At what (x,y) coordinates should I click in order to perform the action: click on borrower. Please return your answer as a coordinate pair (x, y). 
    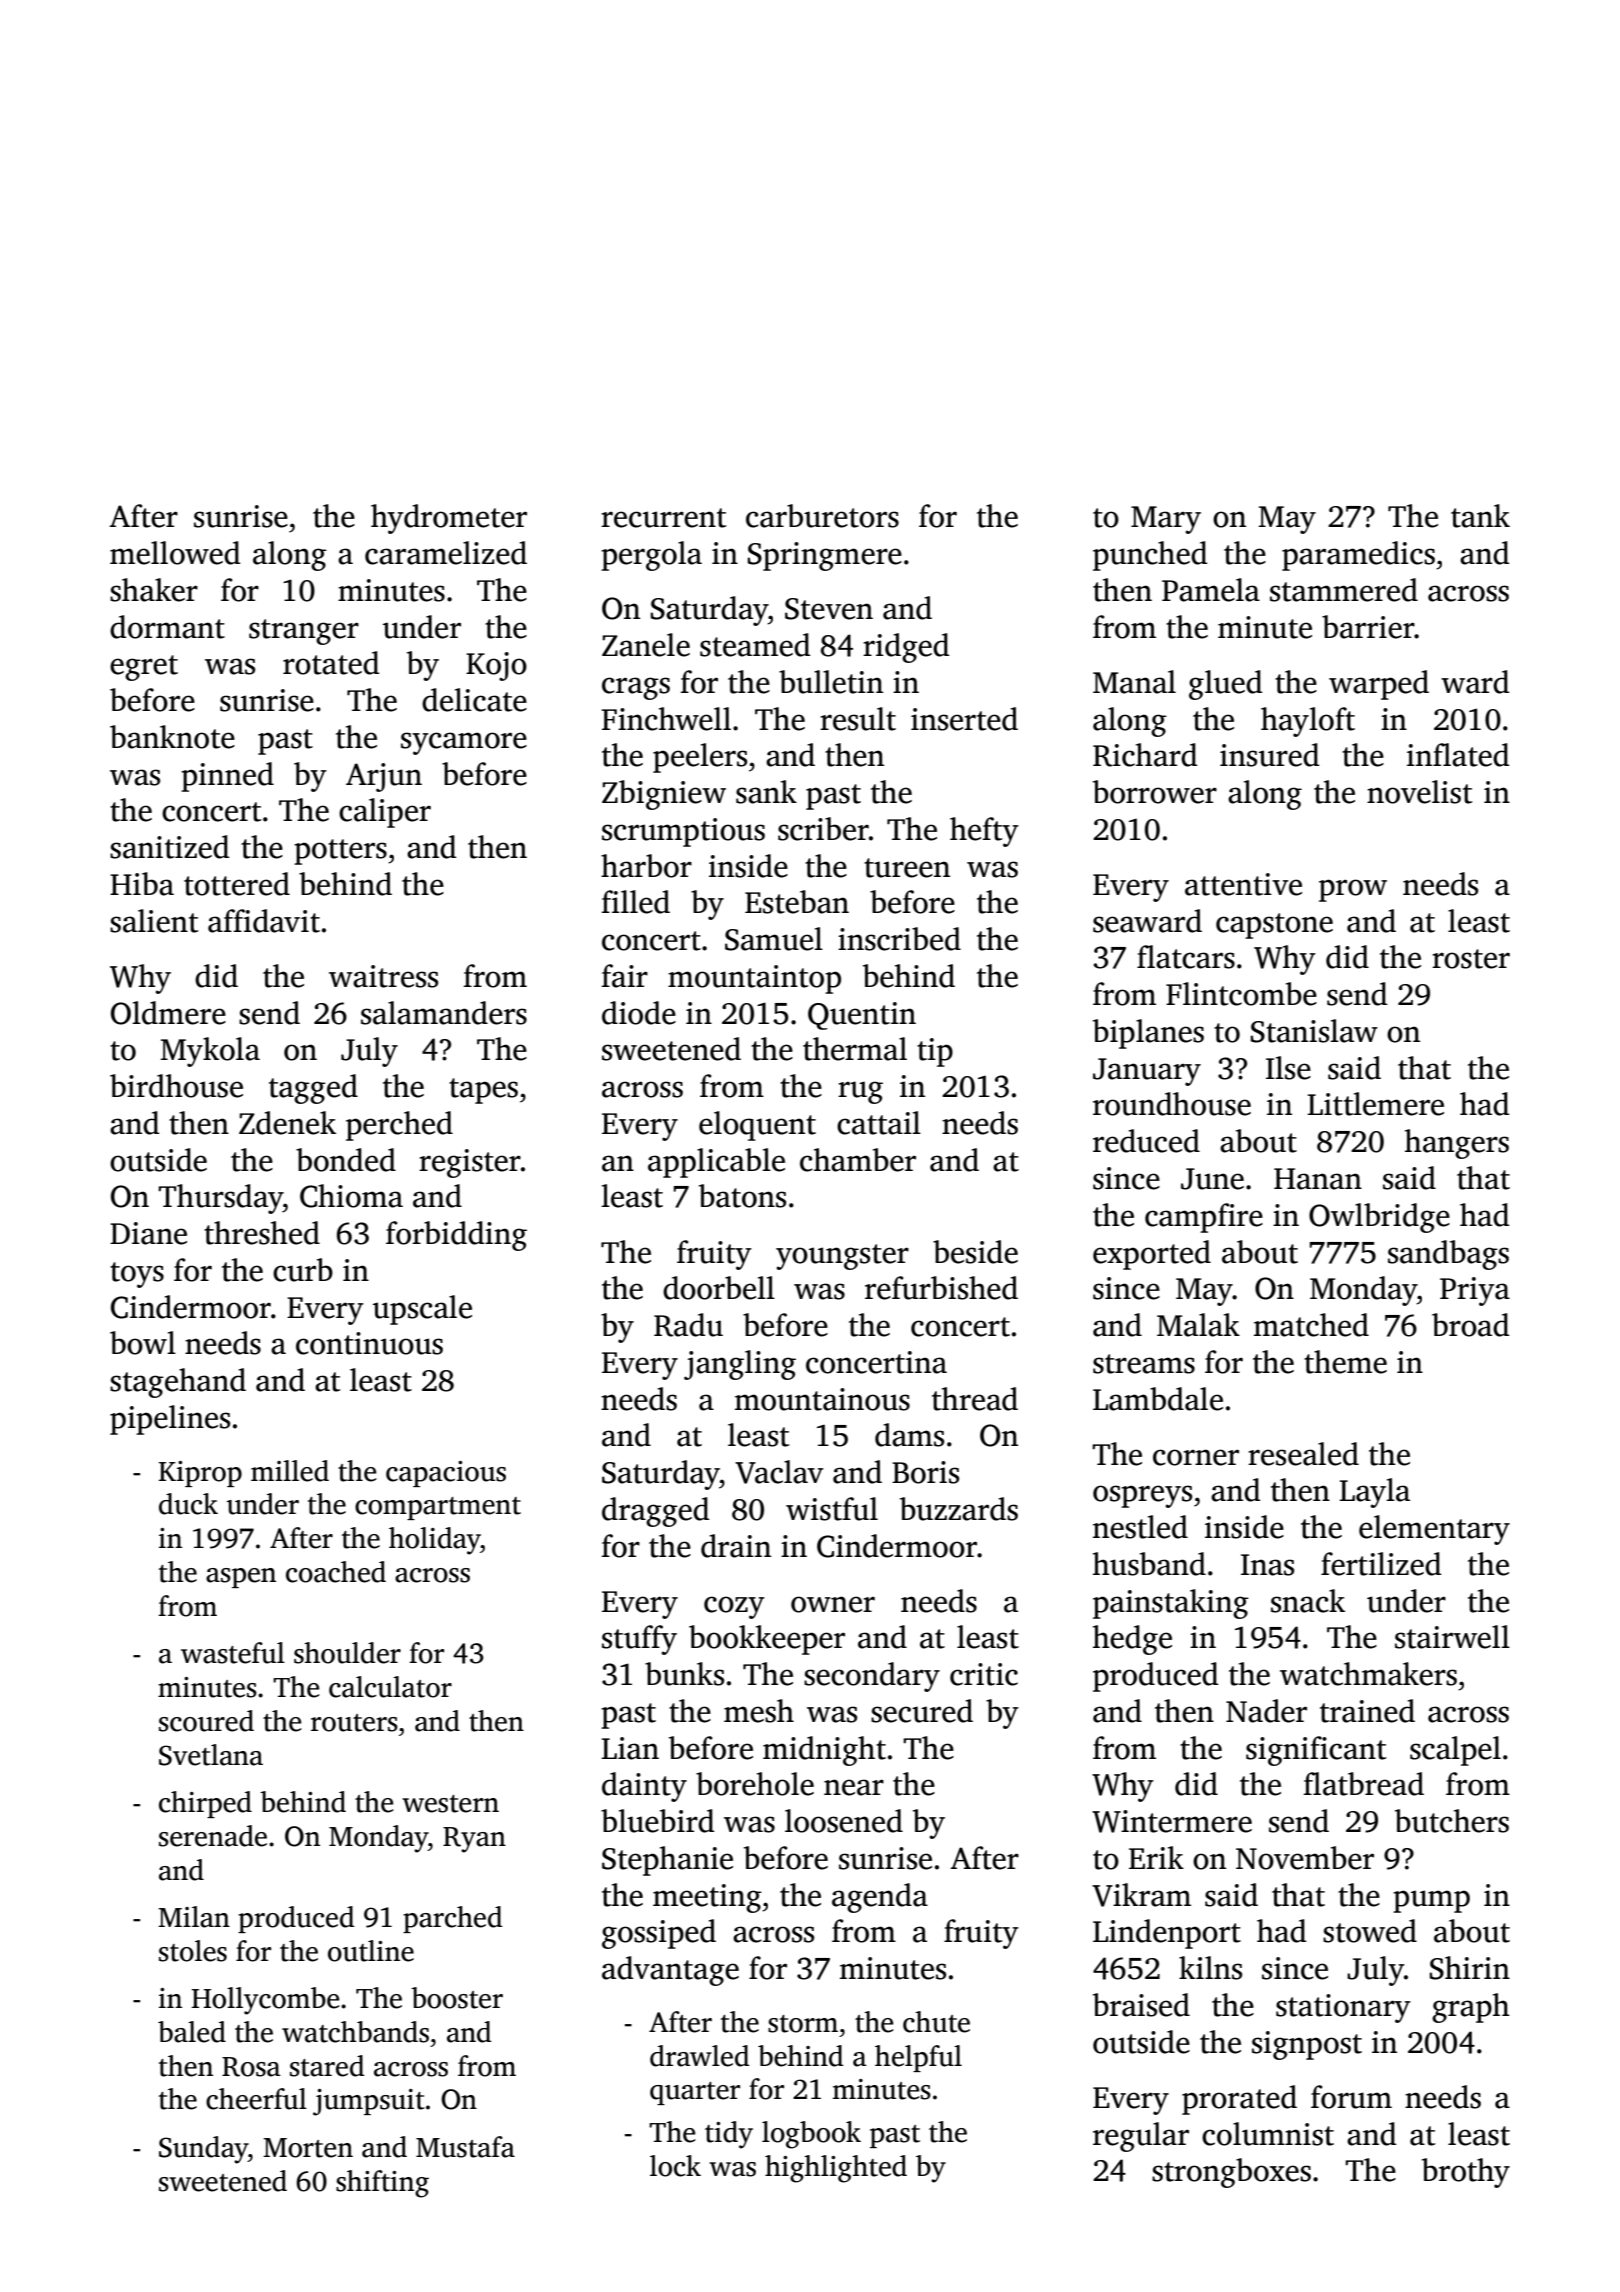
    Looking at the image, I should click on (1155, 792).
